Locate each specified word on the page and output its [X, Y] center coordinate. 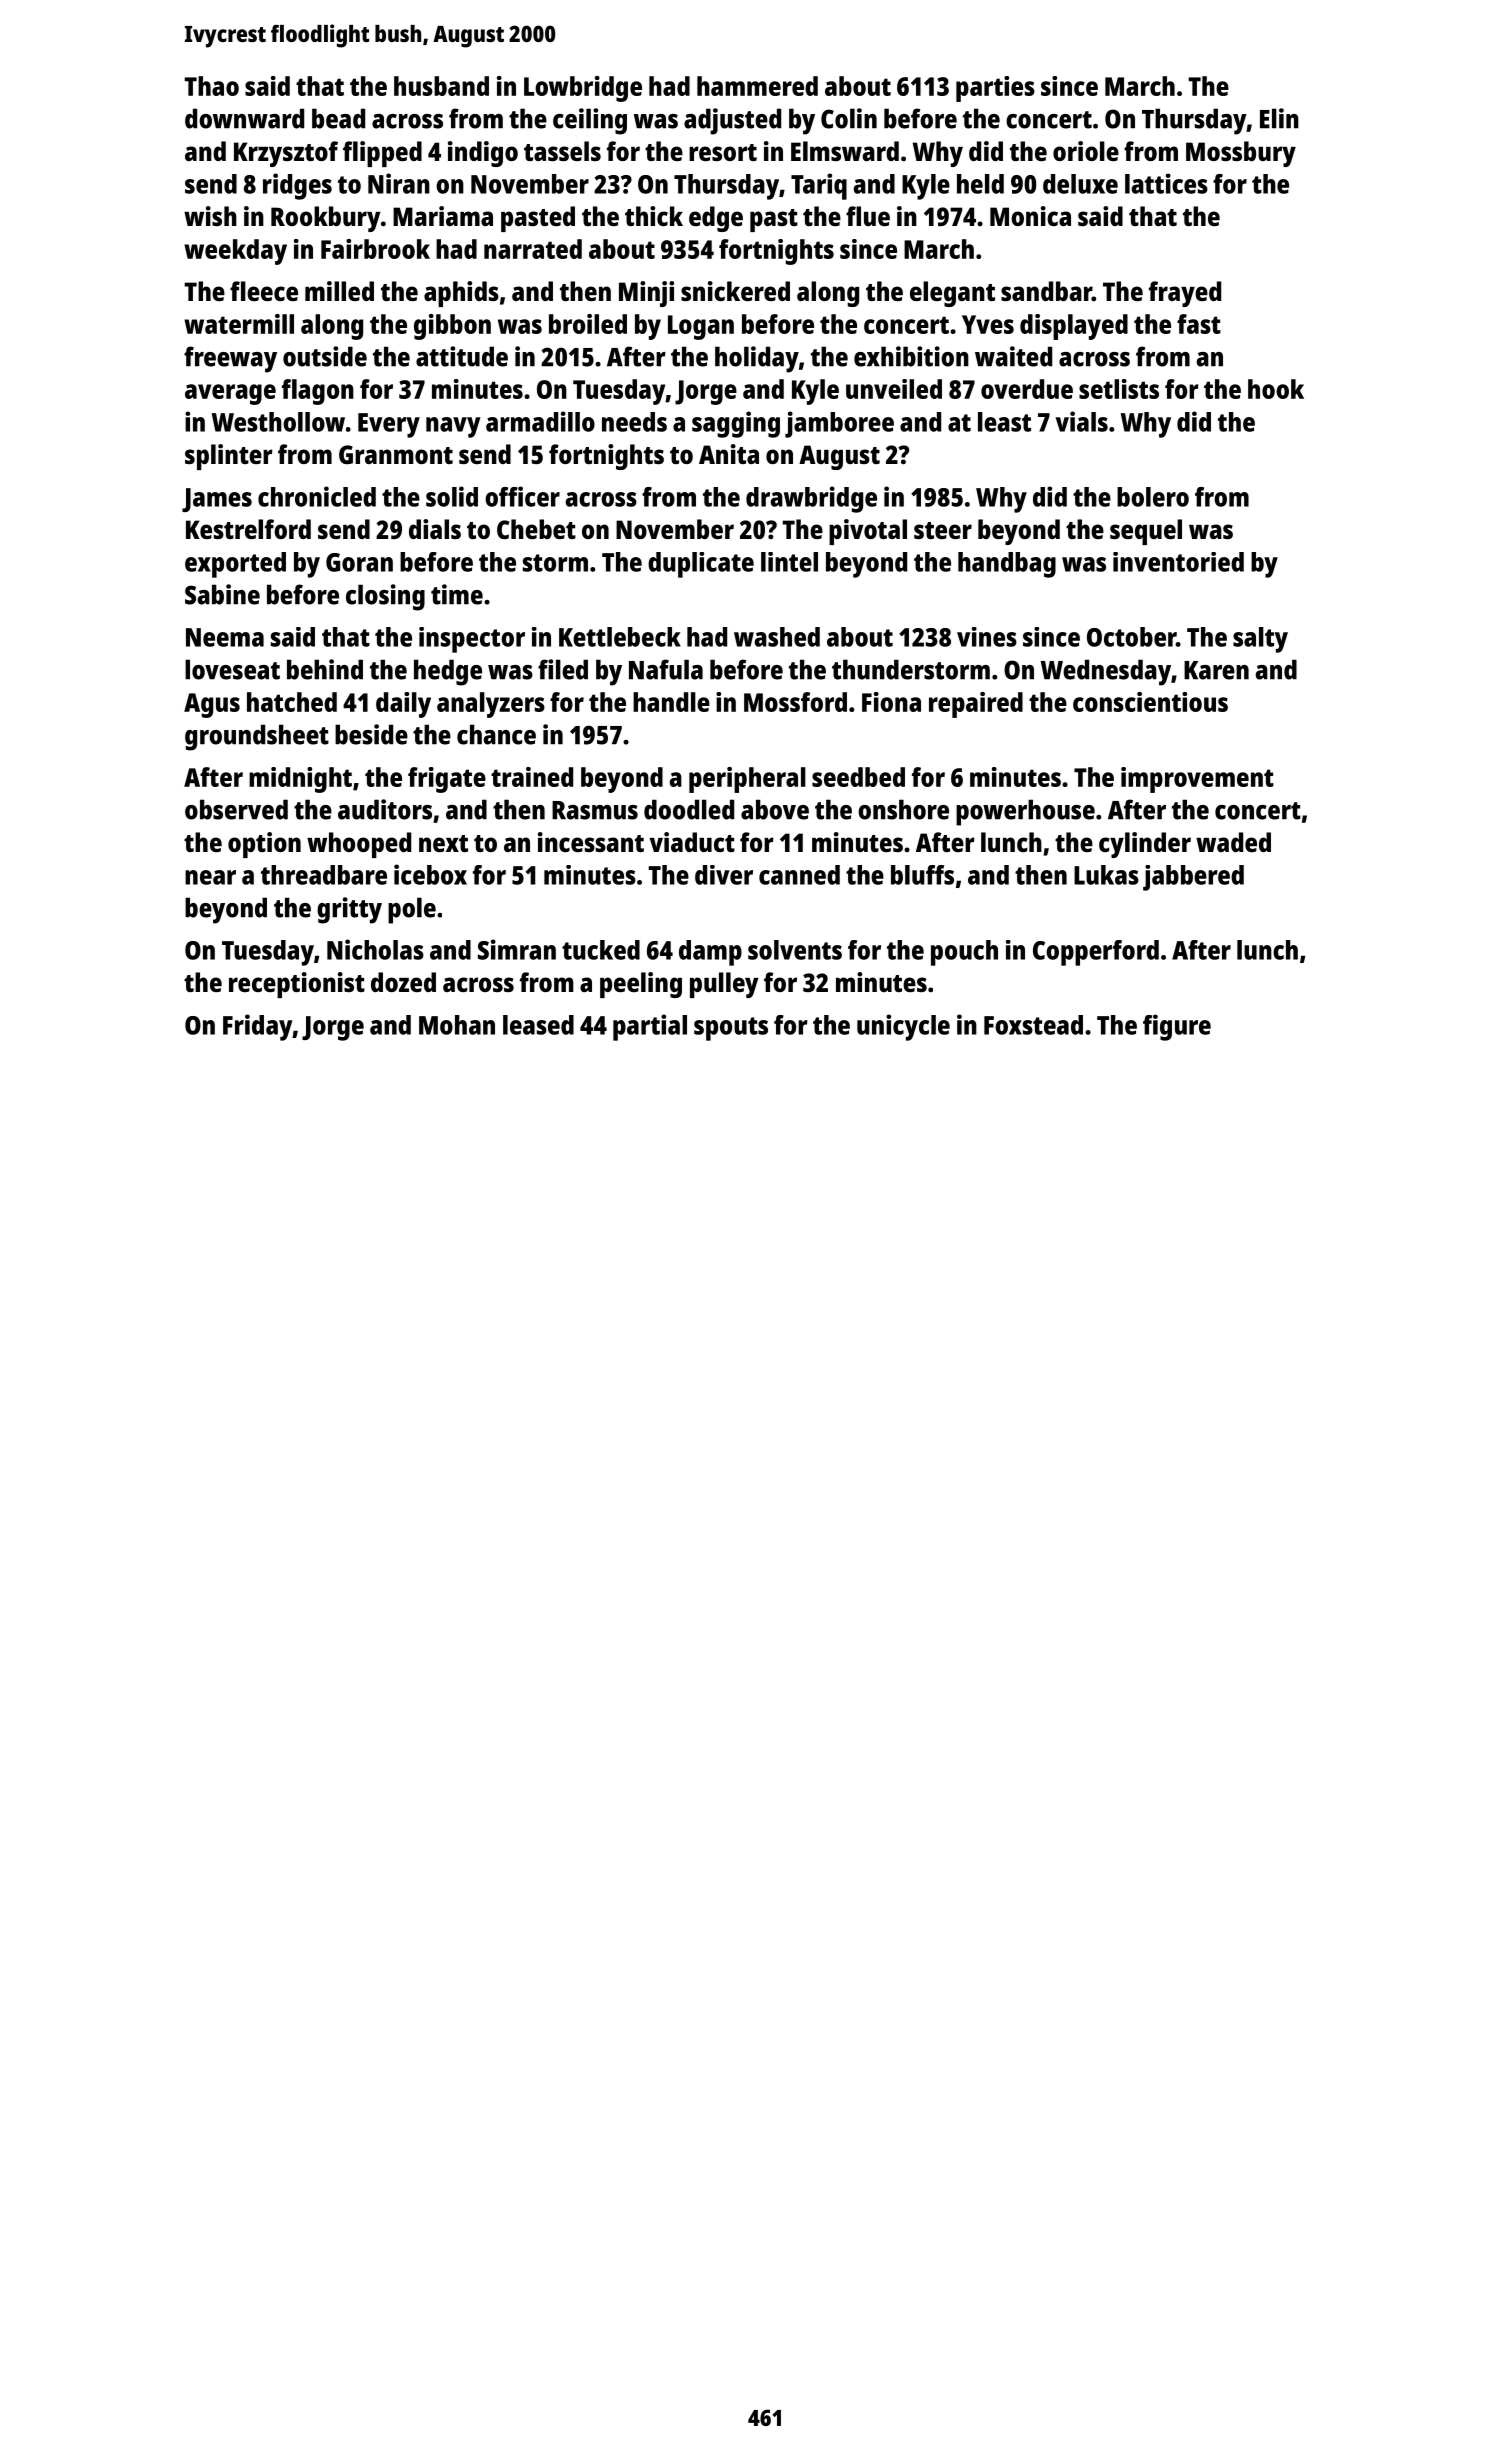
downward [244, 118]
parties [995, 89]
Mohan [457, 1025]
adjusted [732, 121]
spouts [731, 1029]
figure [1177, 1027]
